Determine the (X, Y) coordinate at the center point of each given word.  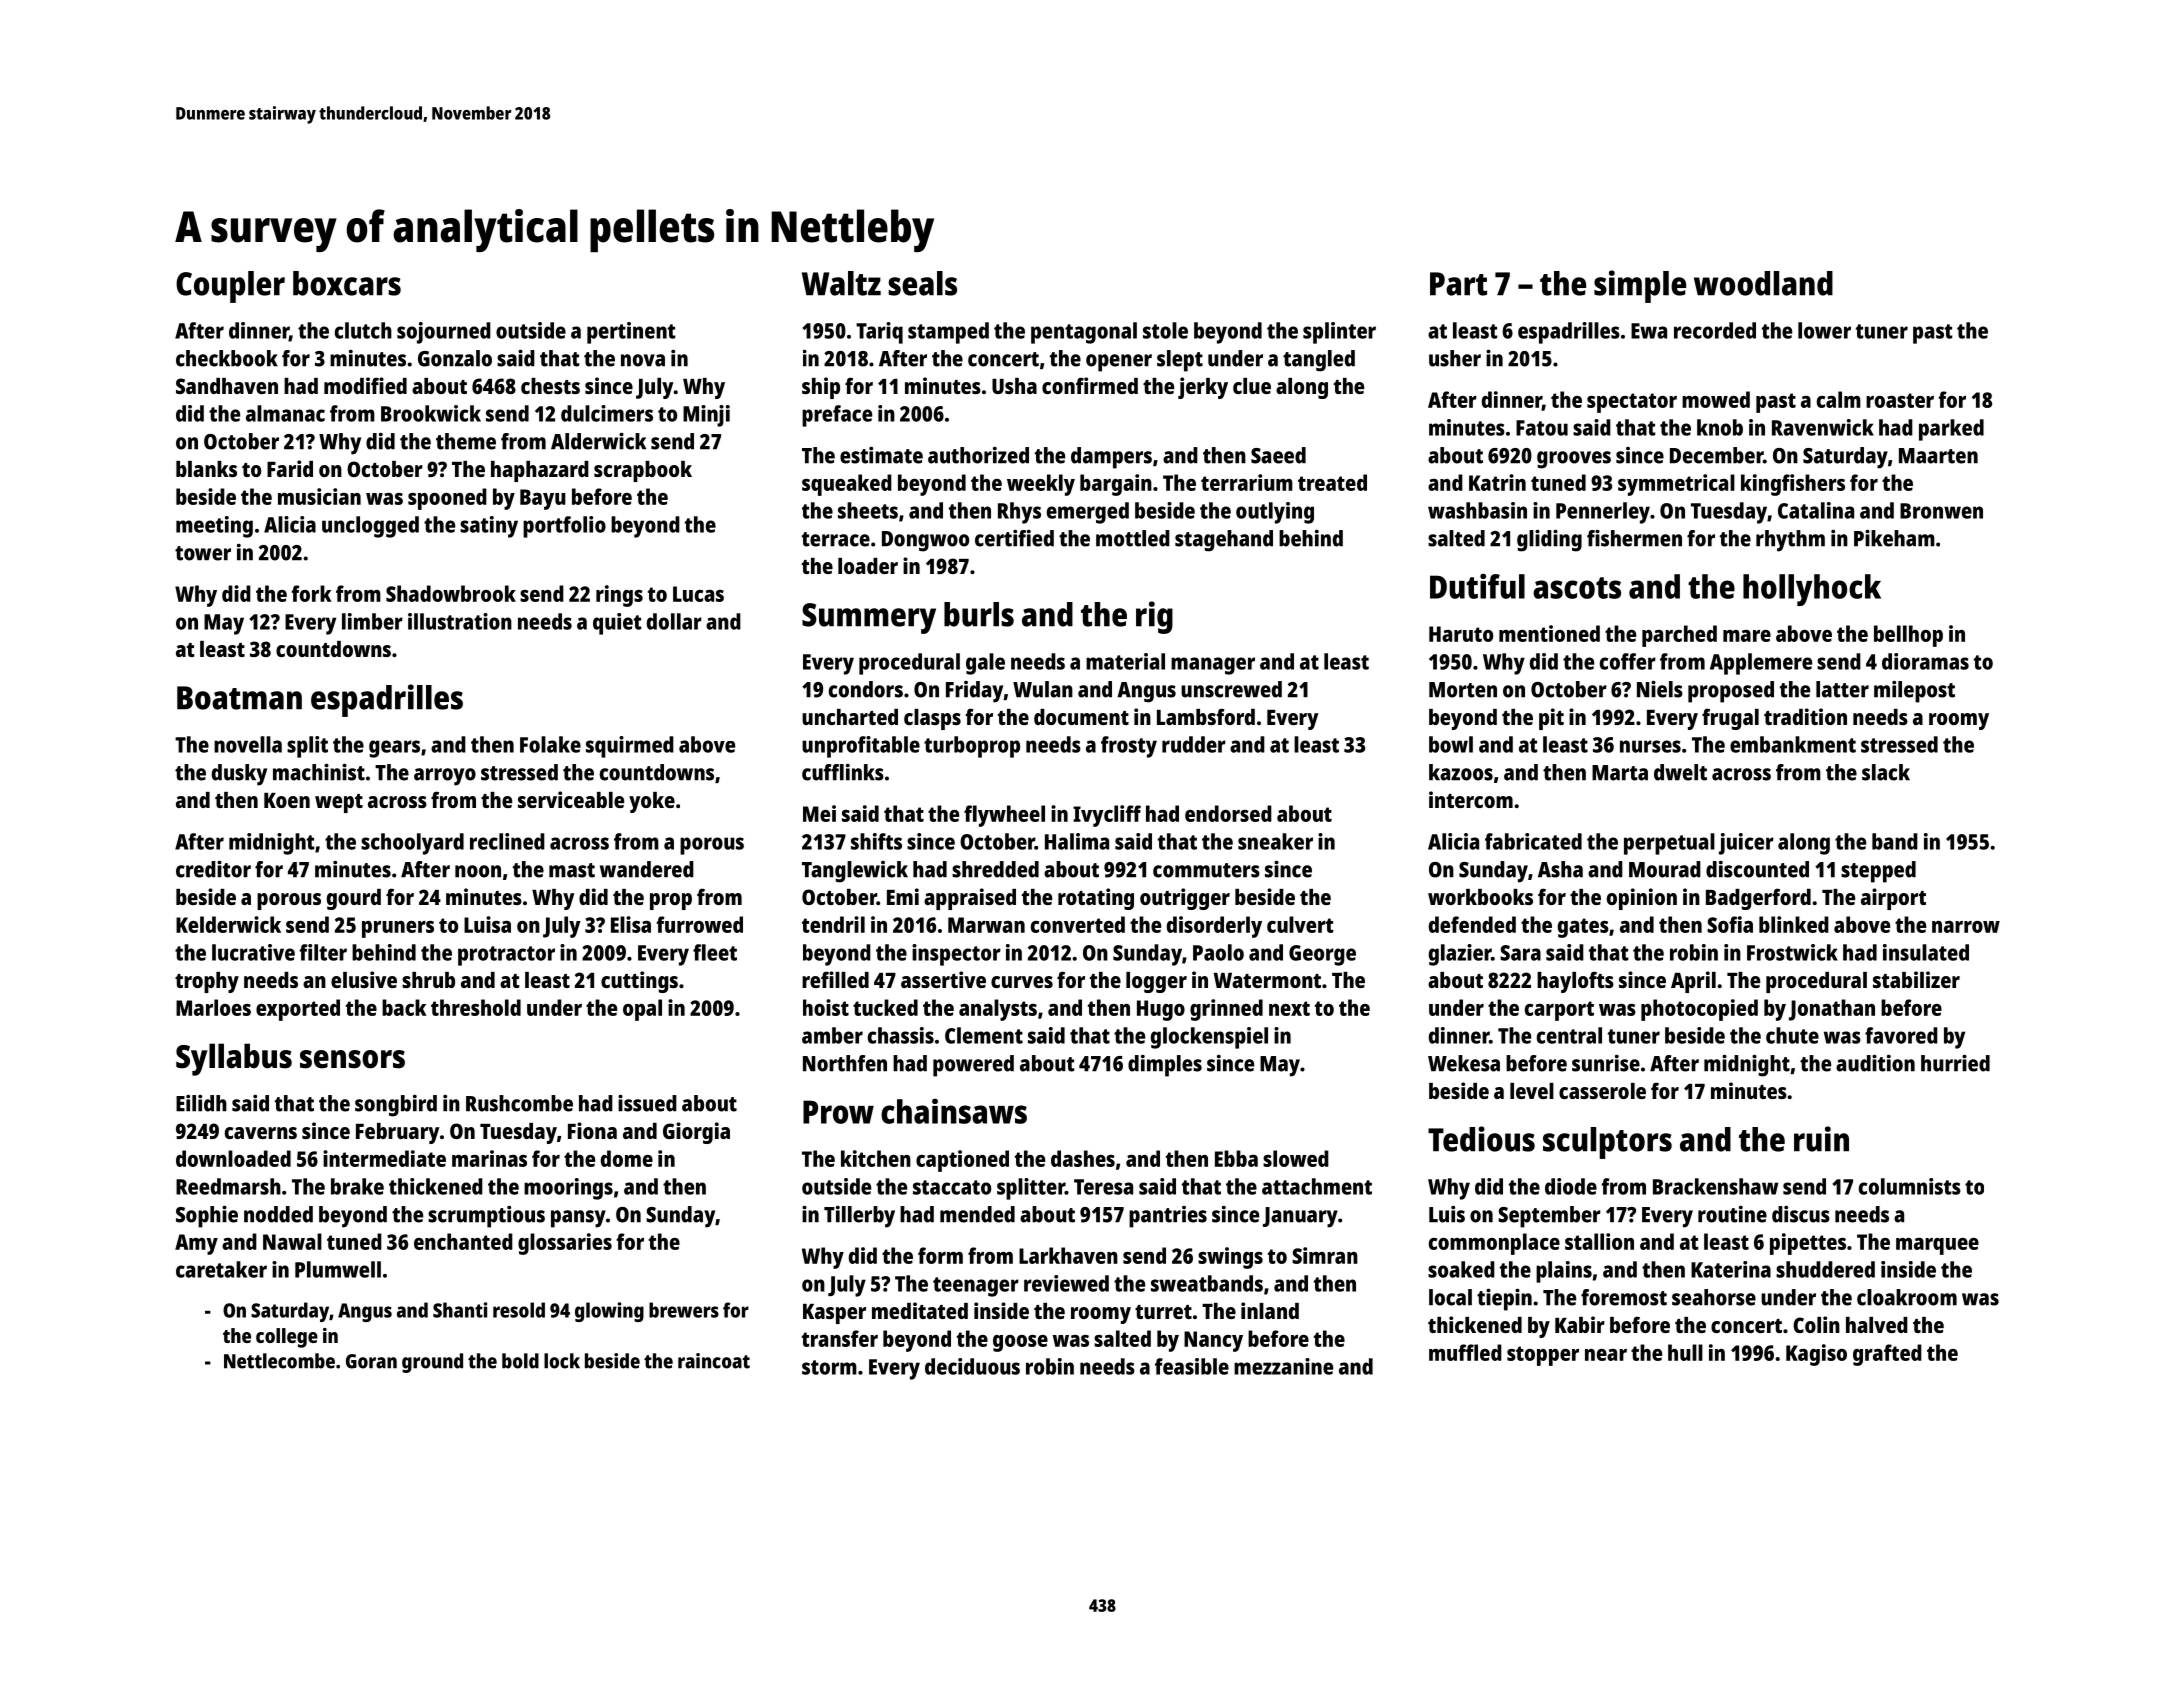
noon (478, 871)
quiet (617, 624)
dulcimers (607, 413)
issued (647, 1103)
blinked (1794, 924)
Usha (1014, 386)
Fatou (1542, 428)
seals (922, 283)
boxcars (347, 283)
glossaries (565, 1244)
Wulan (1043, 689)
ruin (1821, 1139)
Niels (1660, 689)
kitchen (876, 1158)
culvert (1300, 924)
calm (1839, 399)
